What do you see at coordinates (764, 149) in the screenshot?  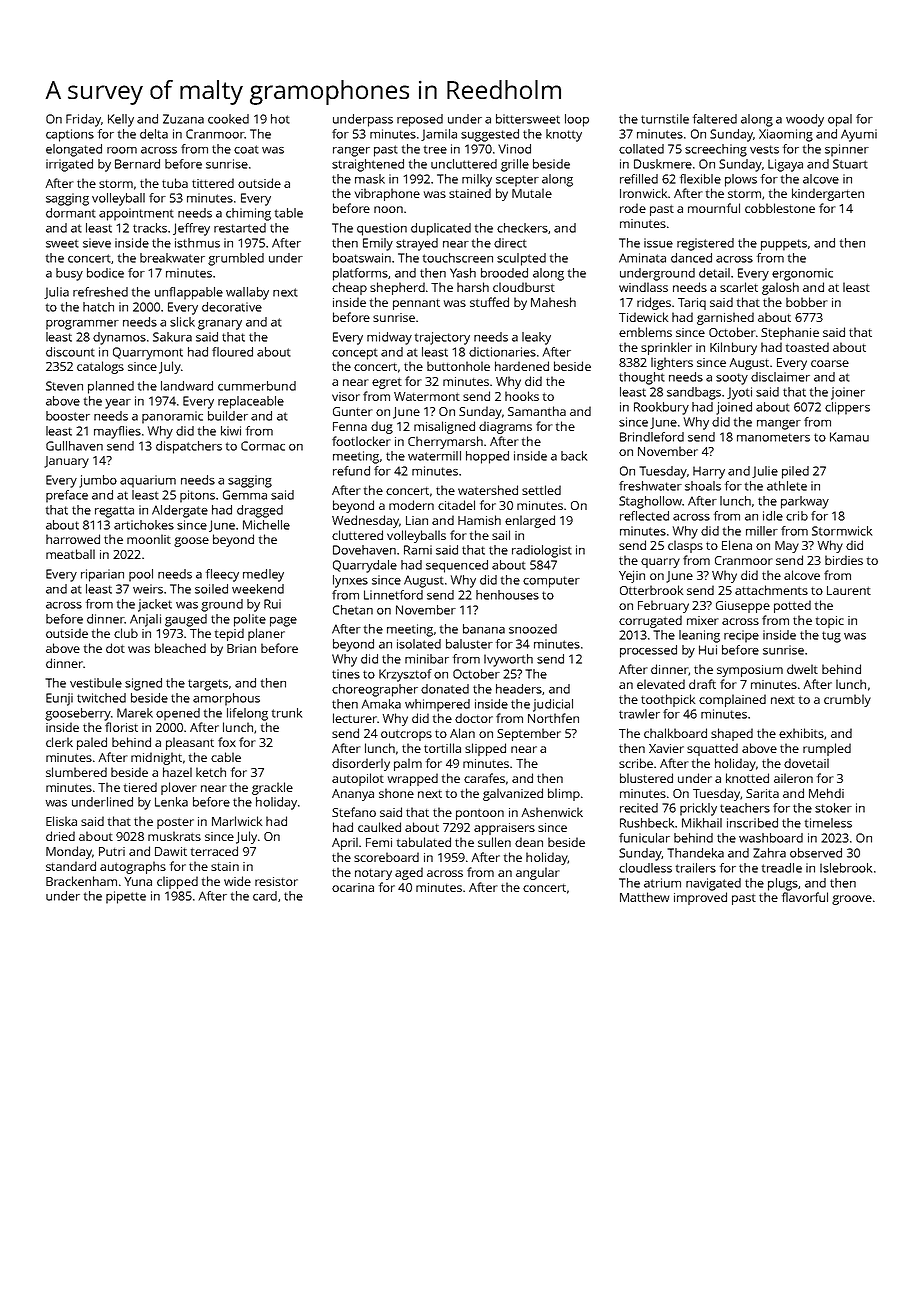 I see `vests` at bounding box center [764, 149].
